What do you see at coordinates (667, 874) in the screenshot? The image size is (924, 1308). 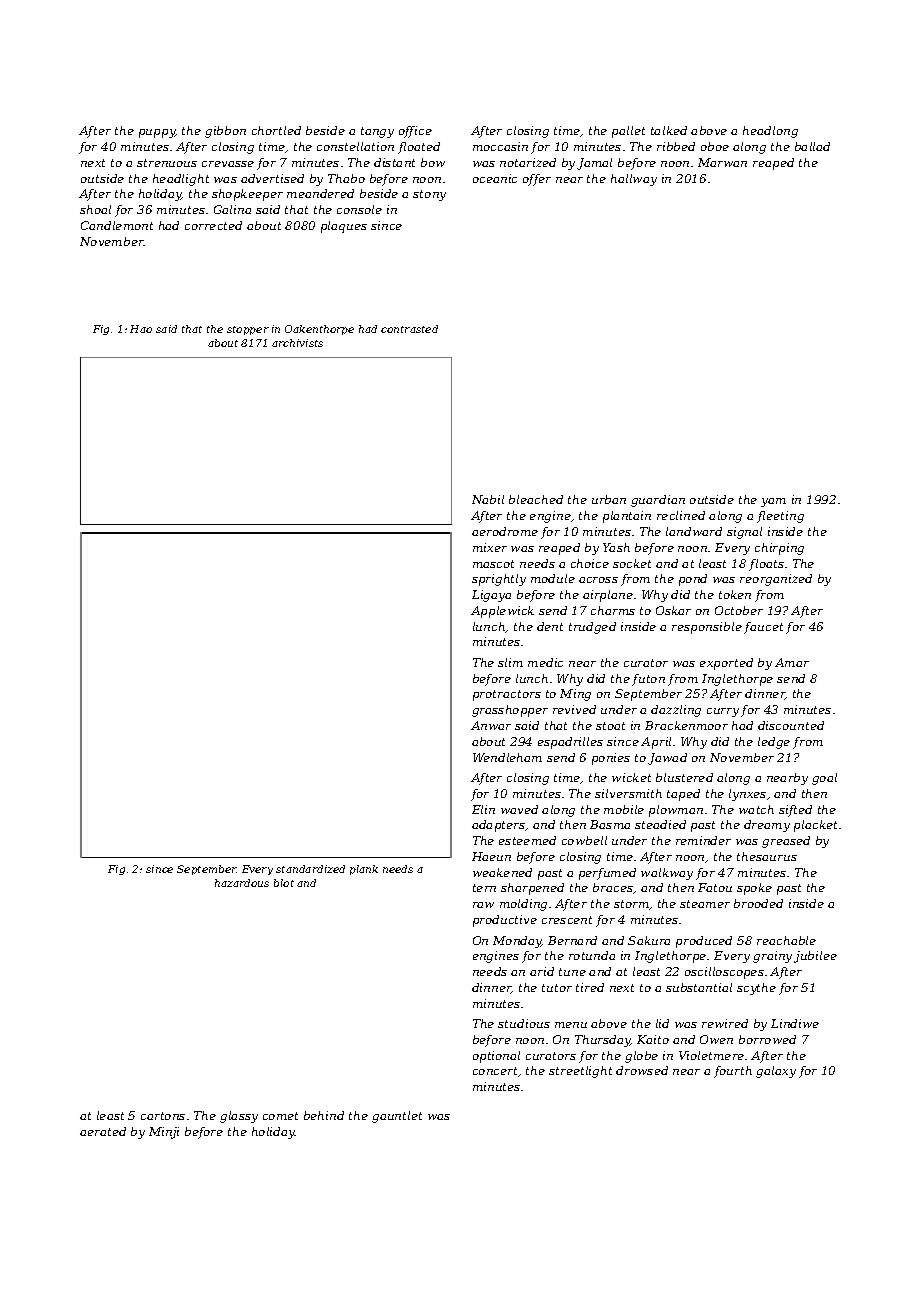 I see `walkway` at bounding box center [667, 874].
